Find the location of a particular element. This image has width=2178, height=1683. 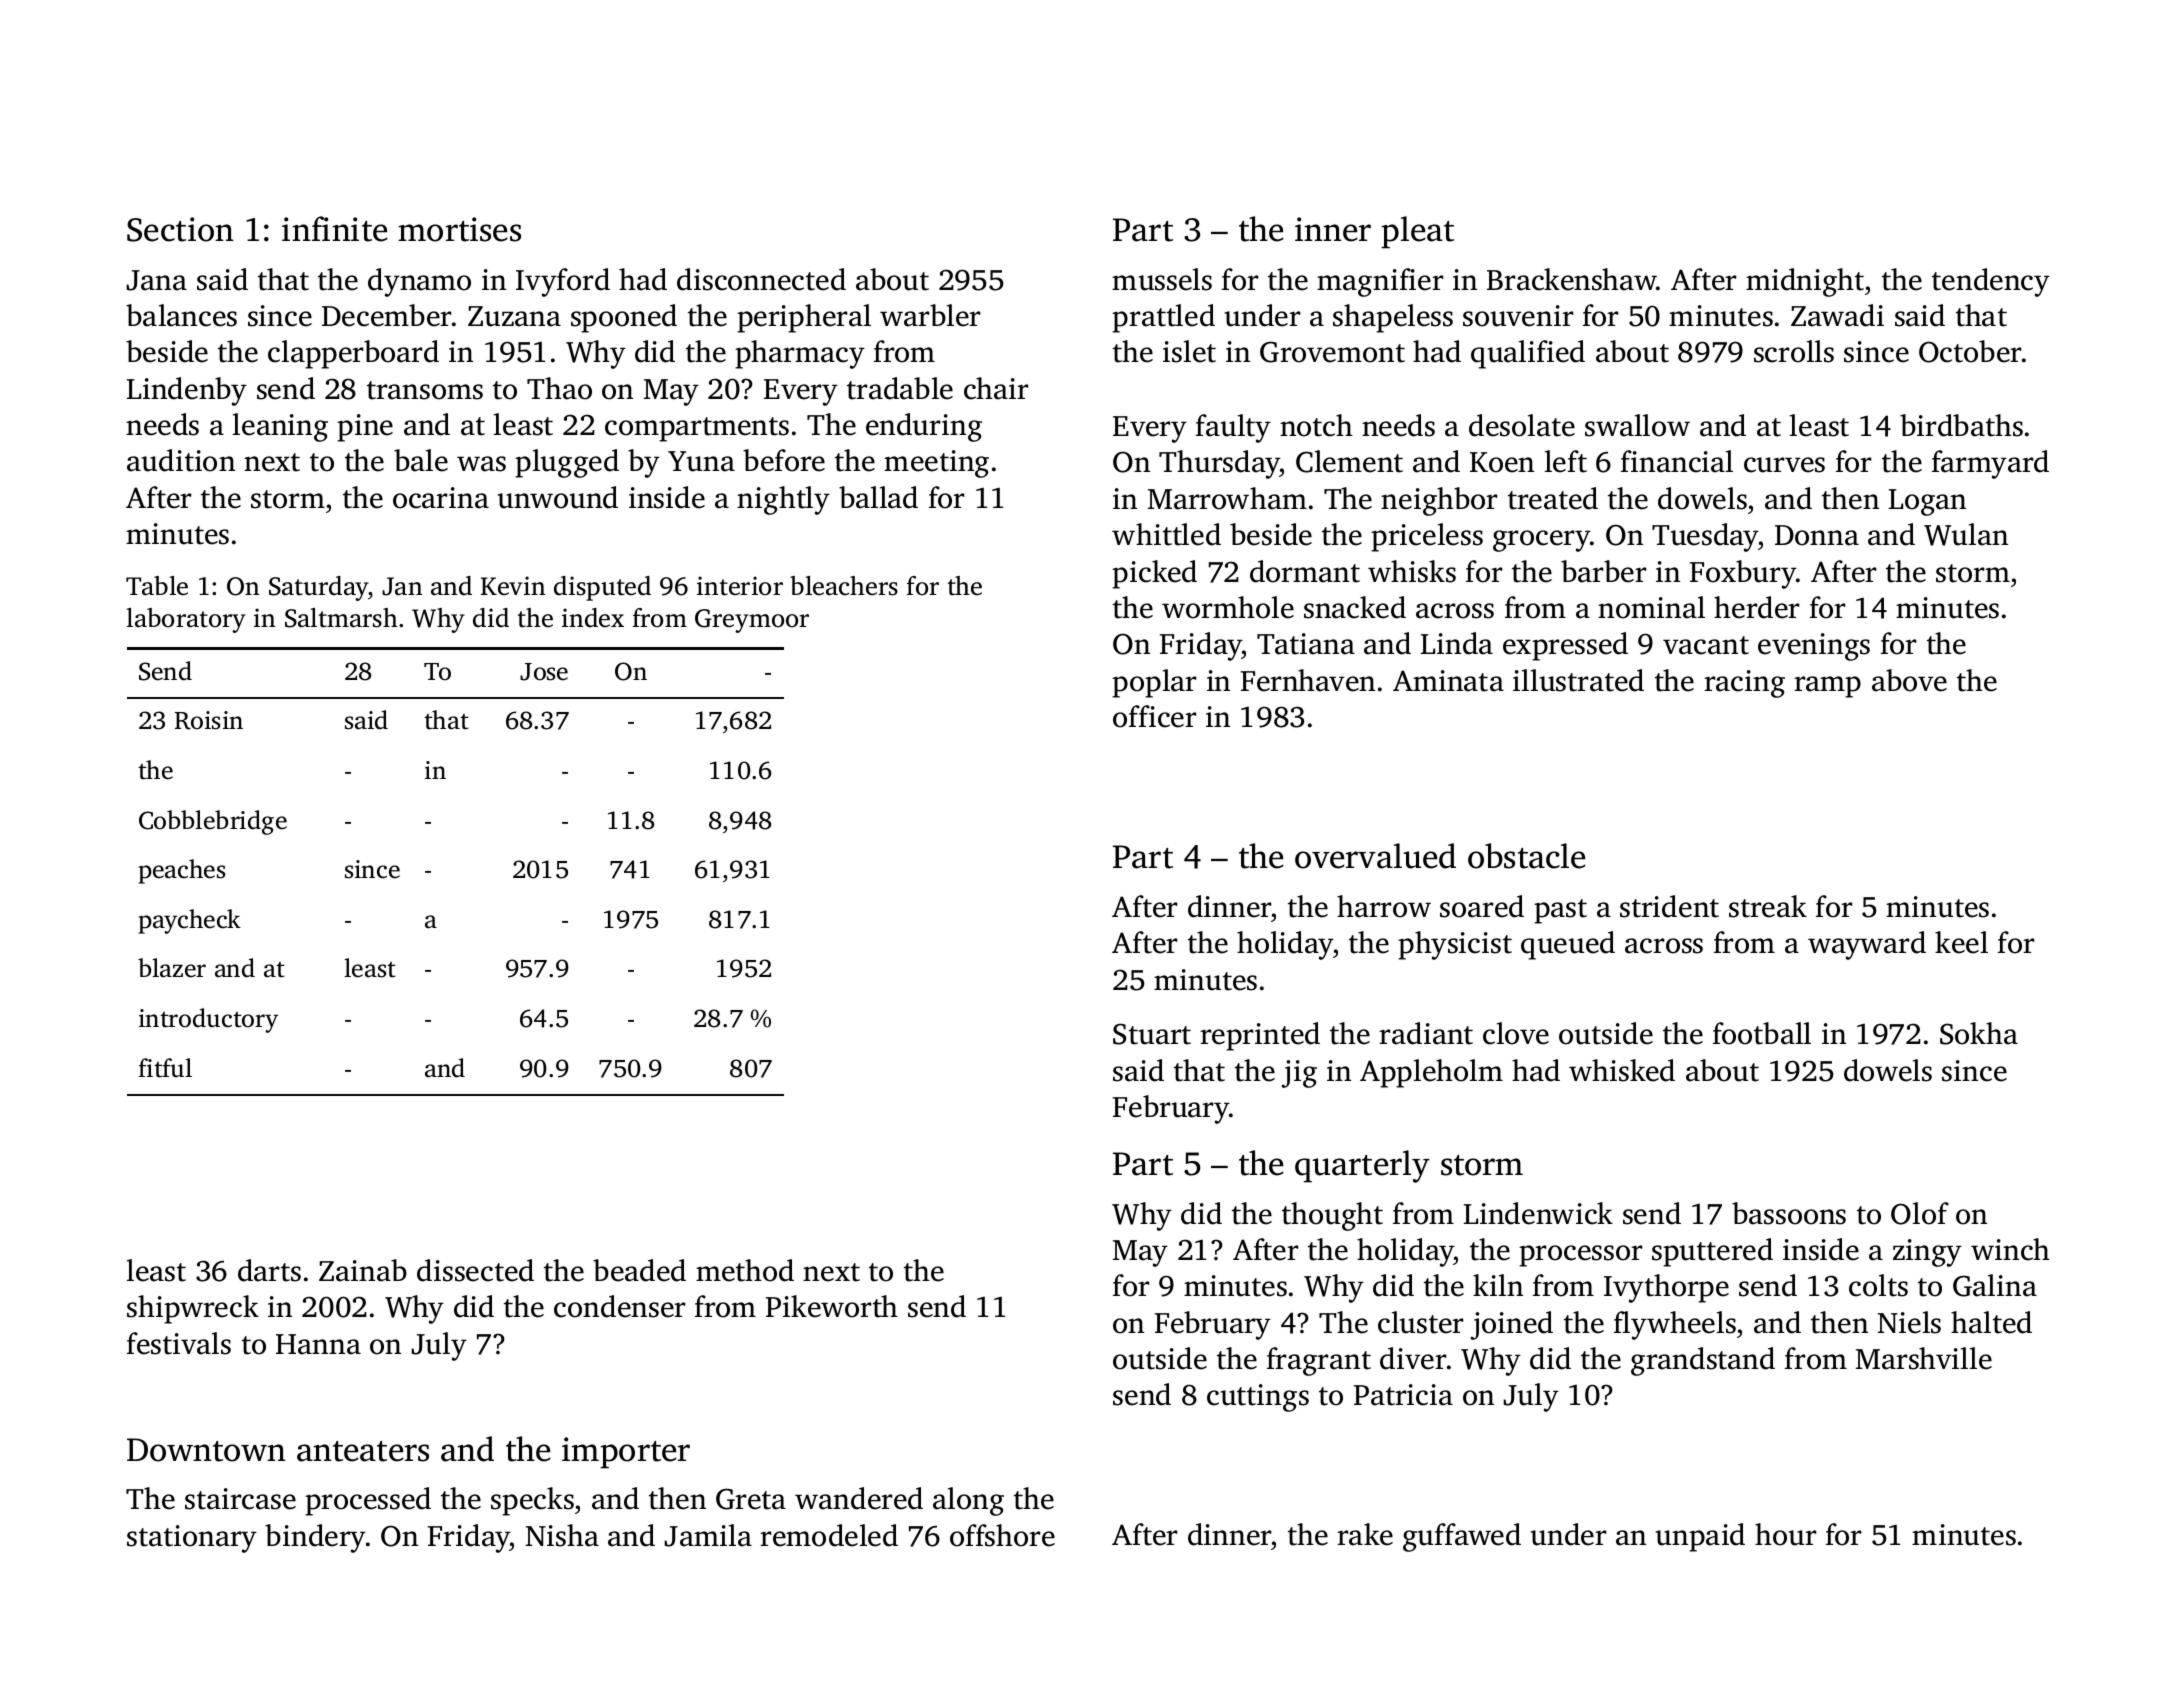

processor is located at coordinates (1581, 1256).
